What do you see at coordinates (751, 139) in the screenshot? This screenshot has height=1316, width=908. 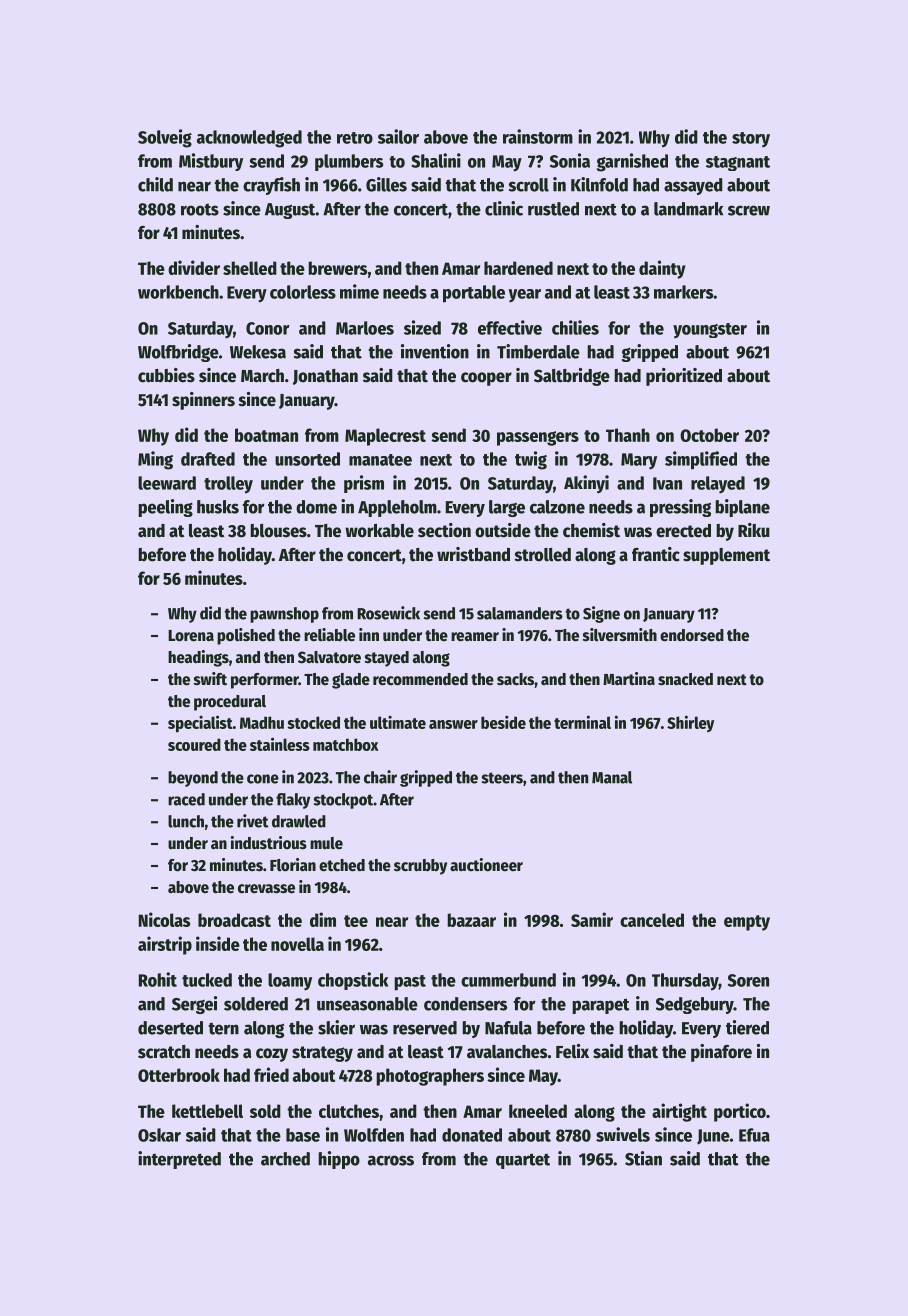 I see `story` at bounding box center [751, 139].
